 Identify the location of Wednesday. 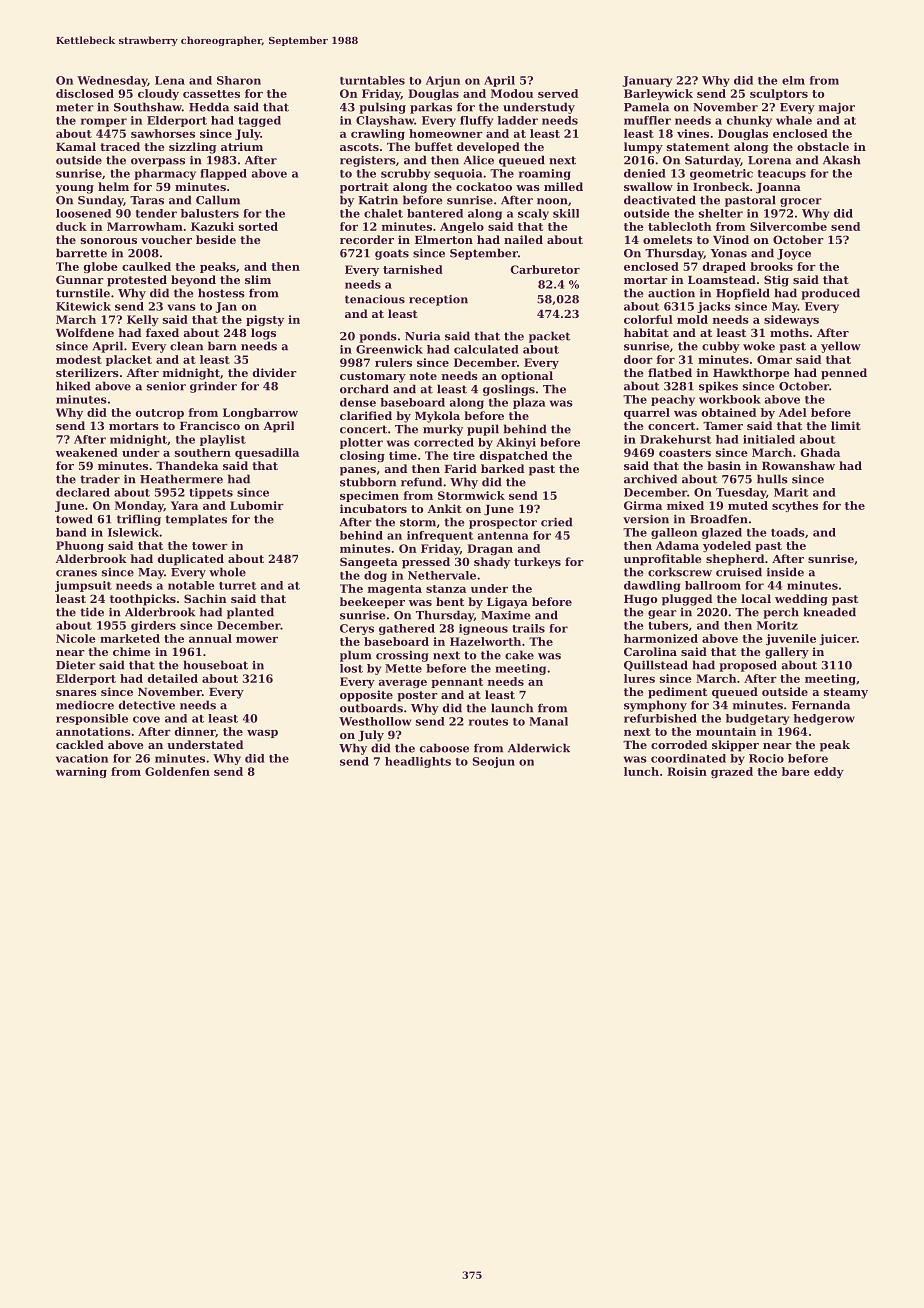
(112, 81).
